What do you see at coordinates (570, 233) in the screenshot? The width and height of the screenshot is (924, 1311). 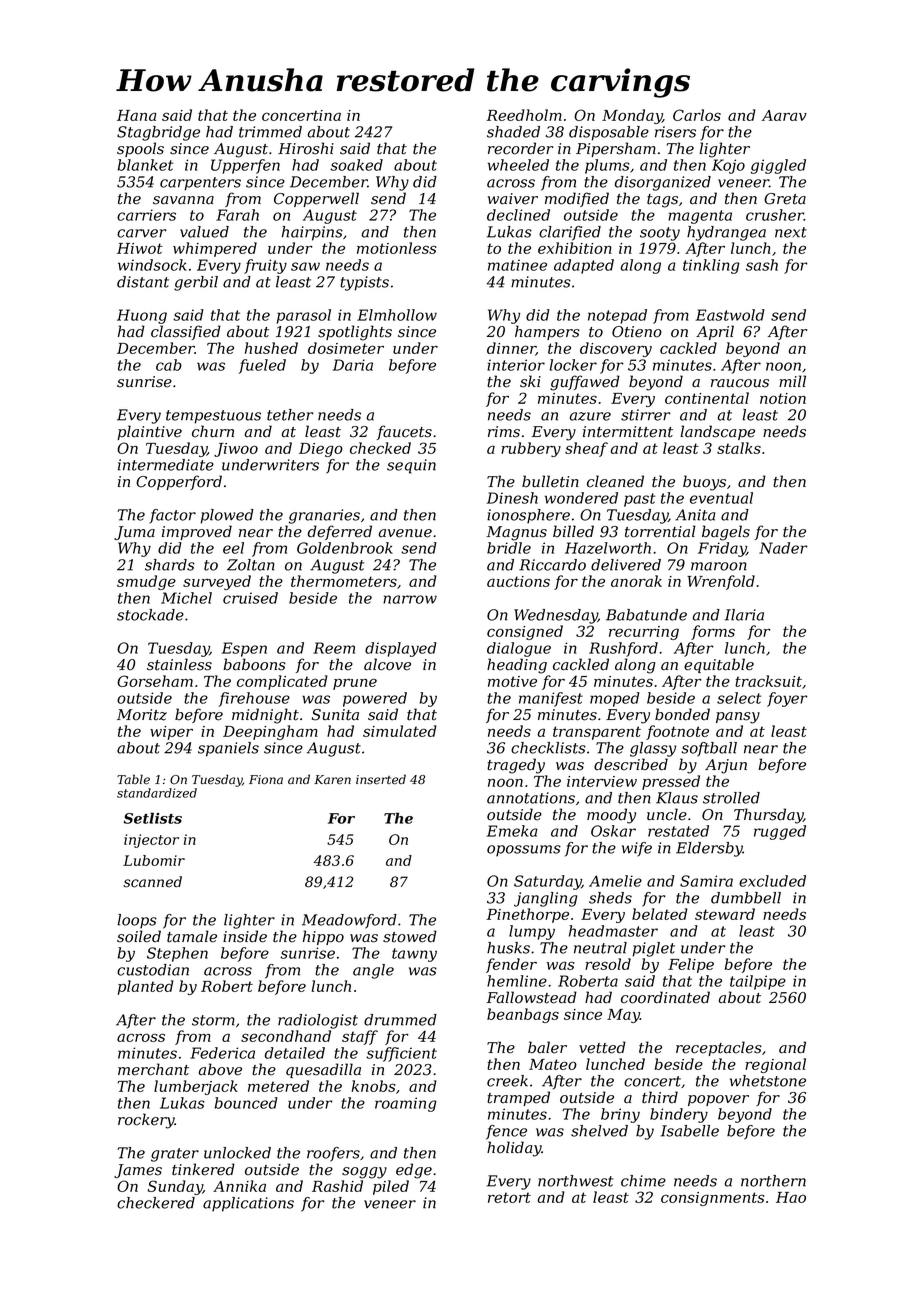 I see `clarified` at bounding box center [570, 233].
